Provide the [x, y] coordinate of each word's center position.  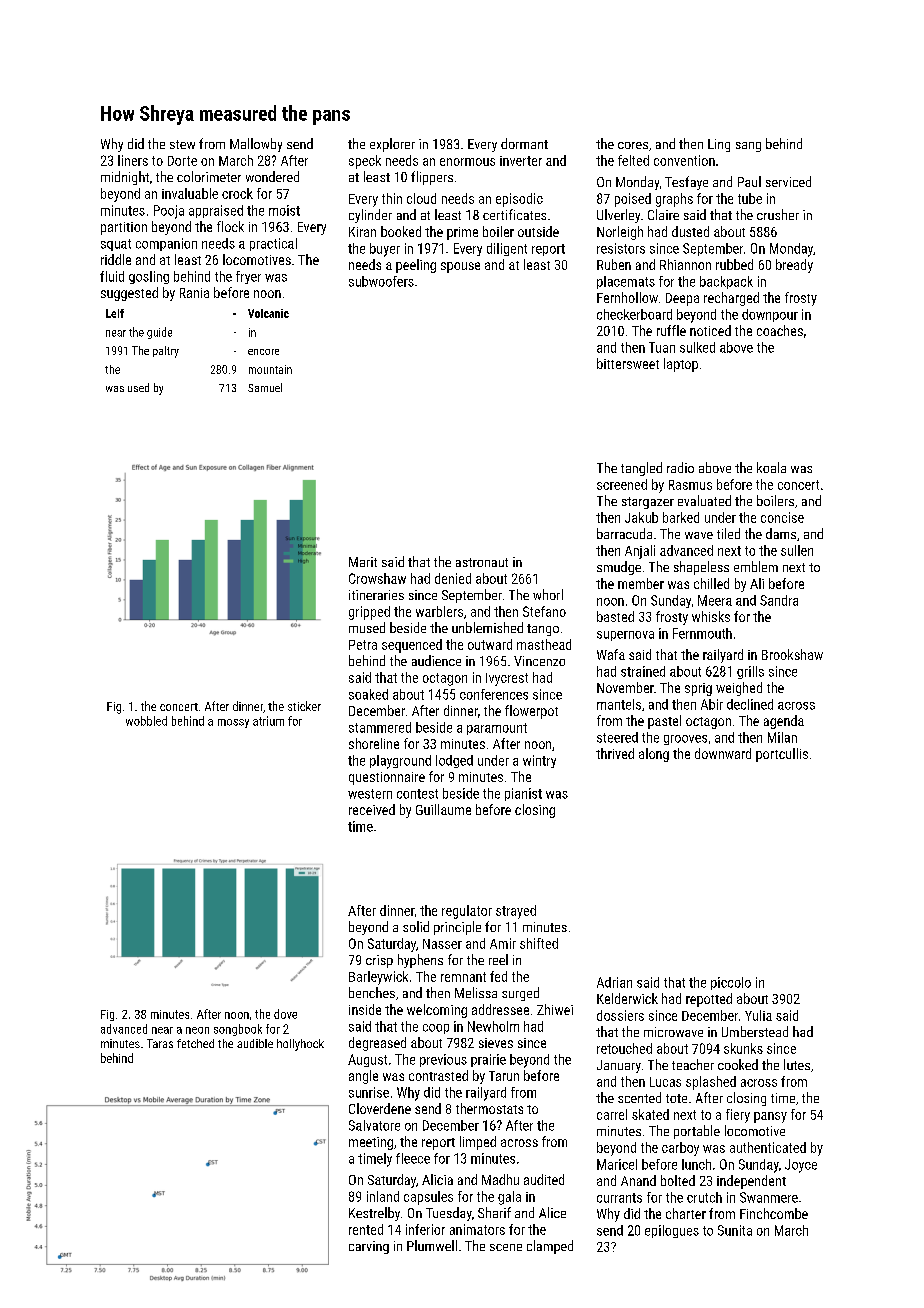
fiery [738, 1116]
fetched [195, 1043]
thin [392, 198]
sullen [797, 550]
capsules [428, 1198]
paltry [166, 352]
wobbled [146, 721]
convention [684, 160]
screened [622, 484]
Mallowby [256, 145]
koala [771, 467]
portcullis [782, 755]
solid [416, 926]
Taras [160, 1043]
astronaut [482, 562]
